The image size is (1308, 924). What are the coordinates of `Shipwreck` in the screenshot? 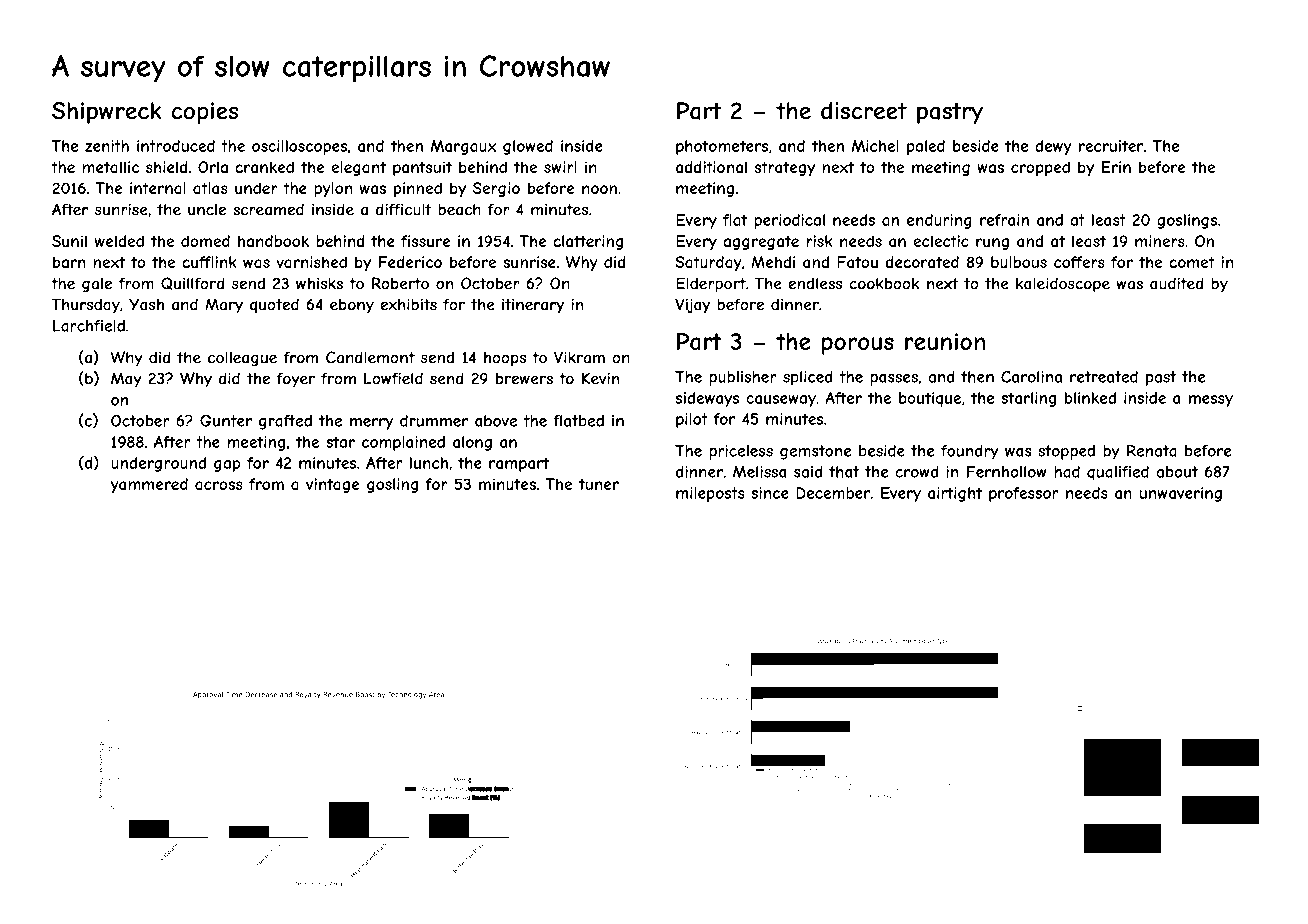 It's located at (107, 113).
